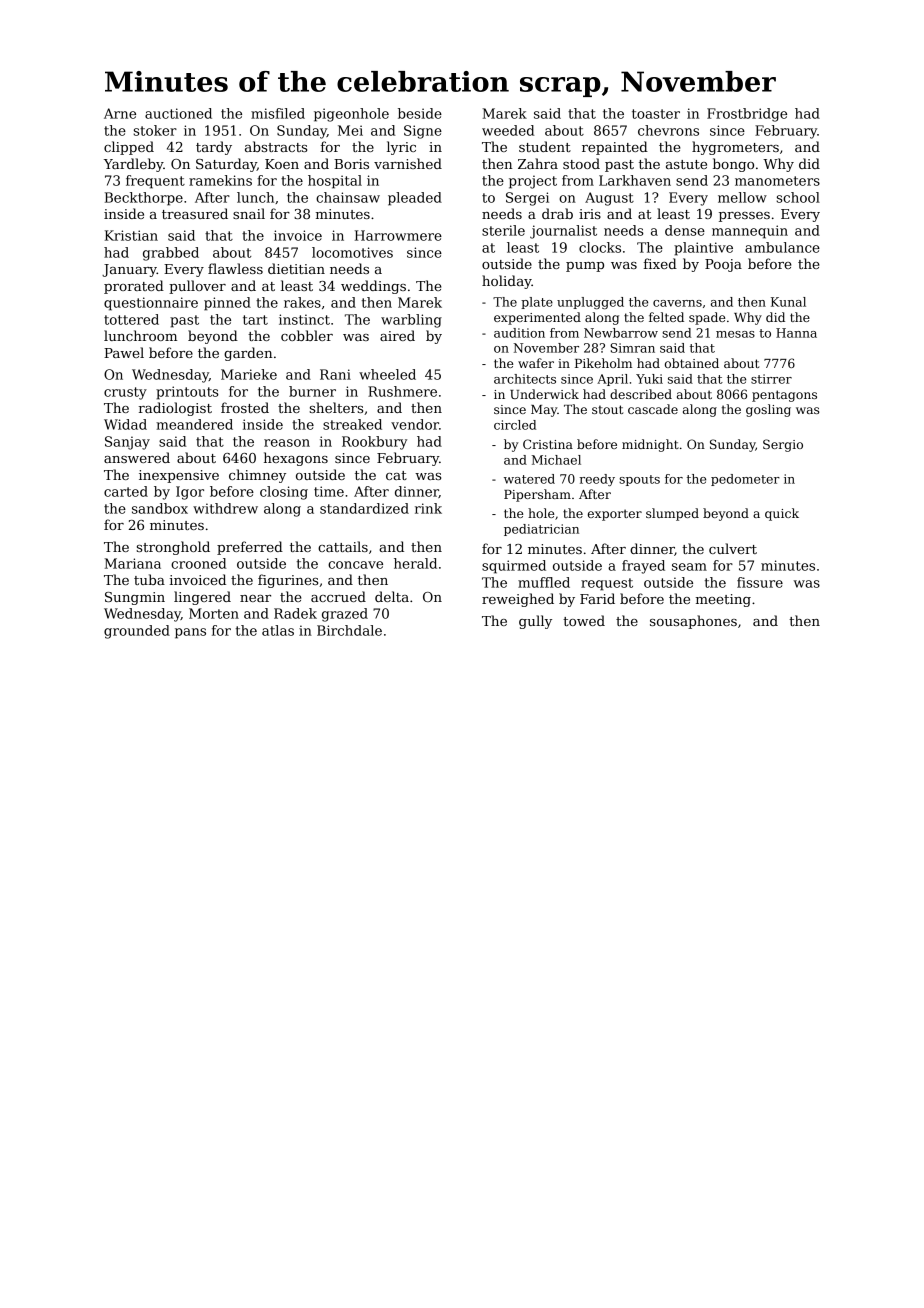 The image size is (924, 1308). What do you see at coordinates (202, 598) in the page?
I see `lingered` at bounding box center [202, 598].
